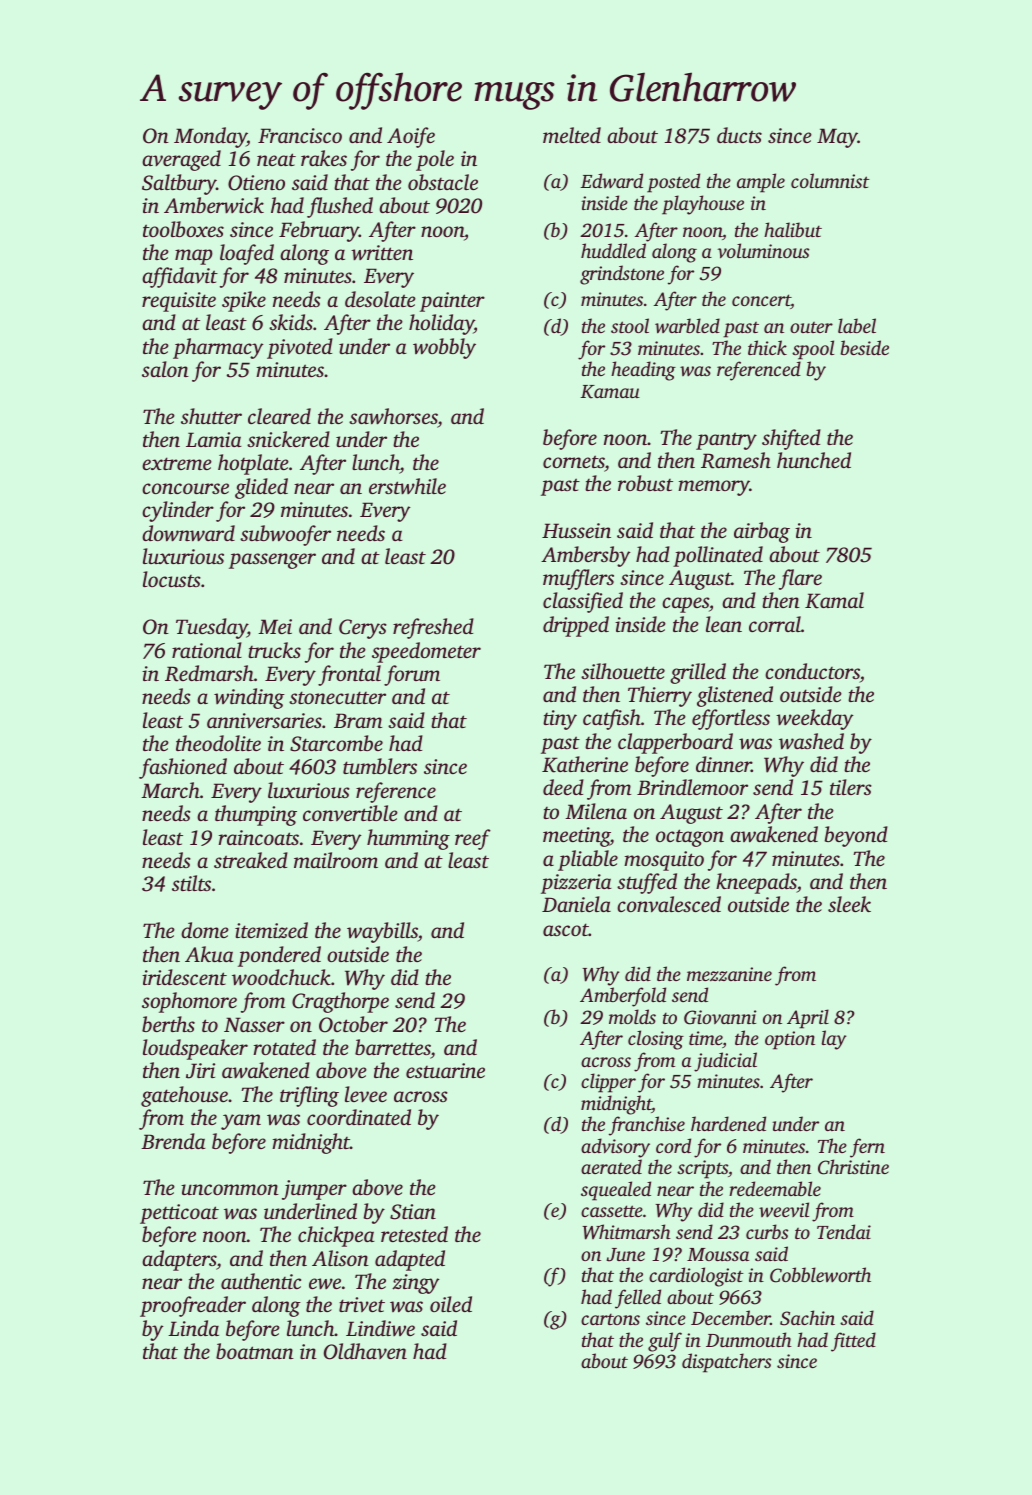  Describe the element at coordinates (444, 348) in the screenshot. I see `wobbly` at that location.
